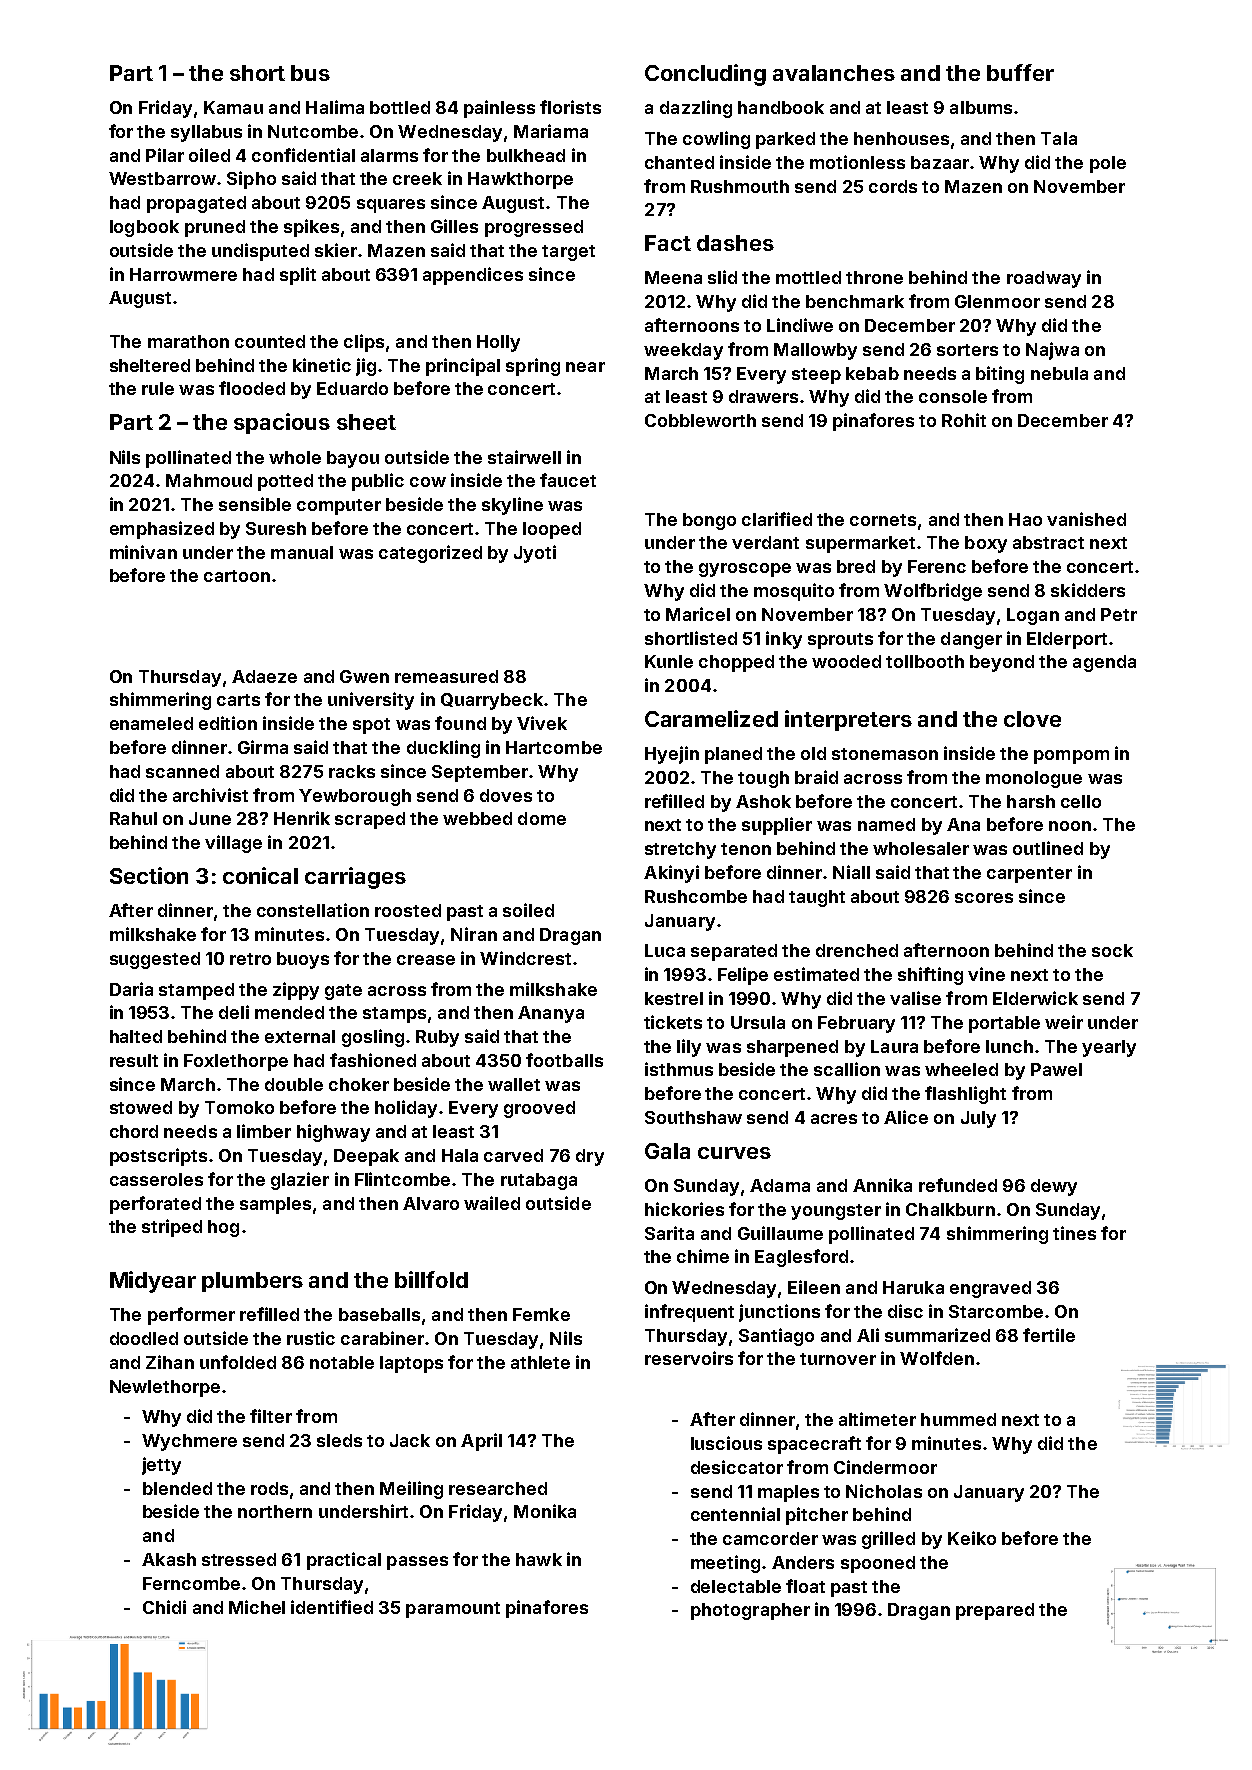 This screenshot has height=1770, width=1252. I want to click on blended, so click(177, 1488).
